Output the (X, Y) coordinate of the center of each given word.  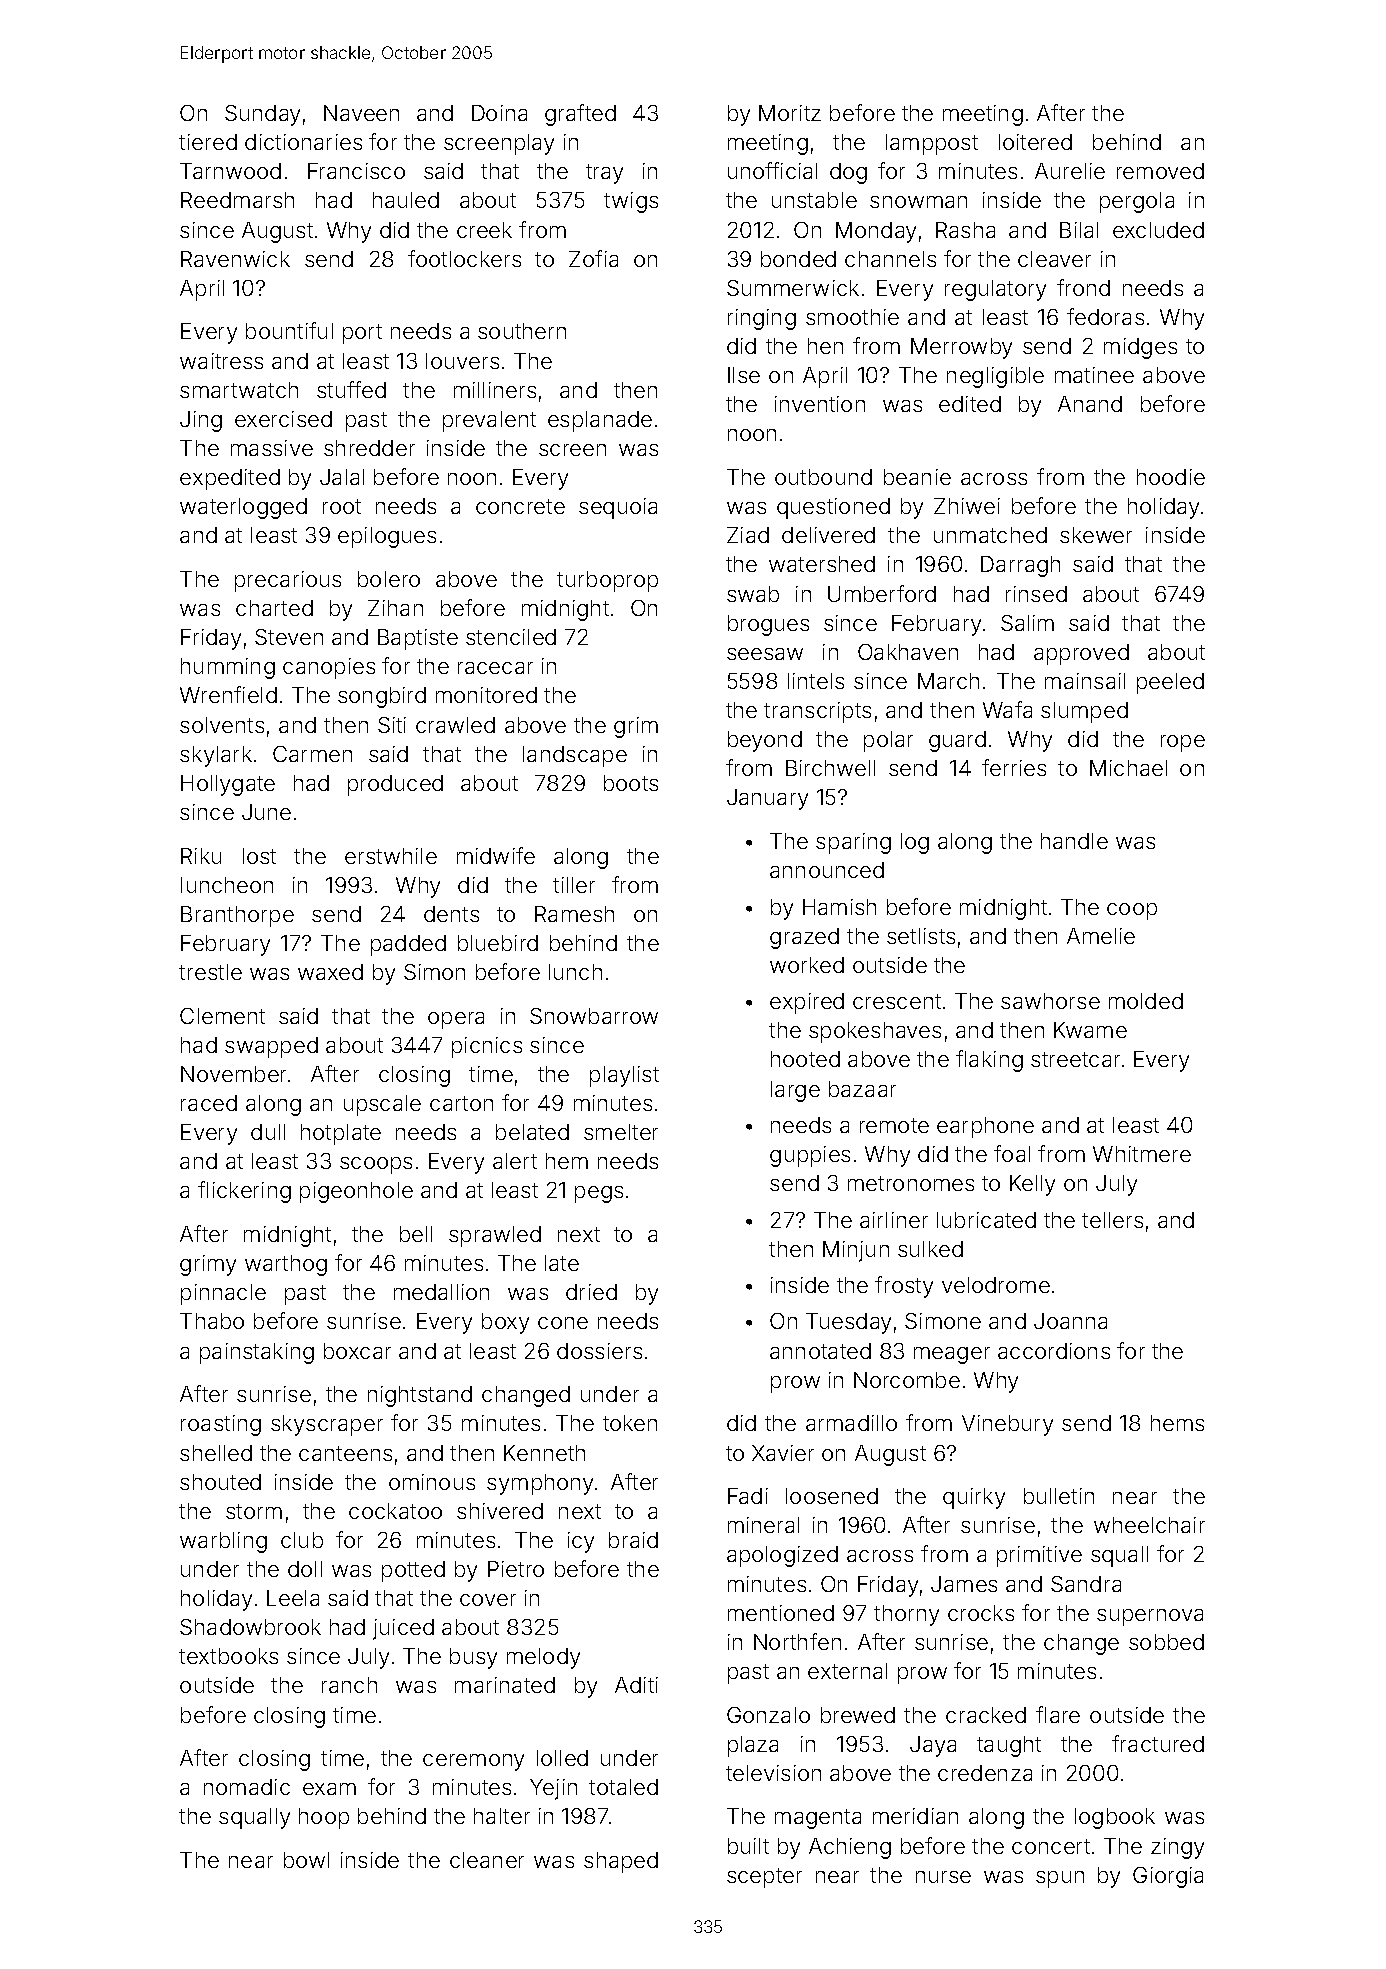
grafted (580, 115)
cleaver (1054, 259)
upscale (382, 1105)
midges (1140, 348)
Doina (499, 113)
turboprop (607, 581)
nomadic (247, 1787)
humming (228, 668)
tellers (1112, 1220)
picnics (487, 1047)
